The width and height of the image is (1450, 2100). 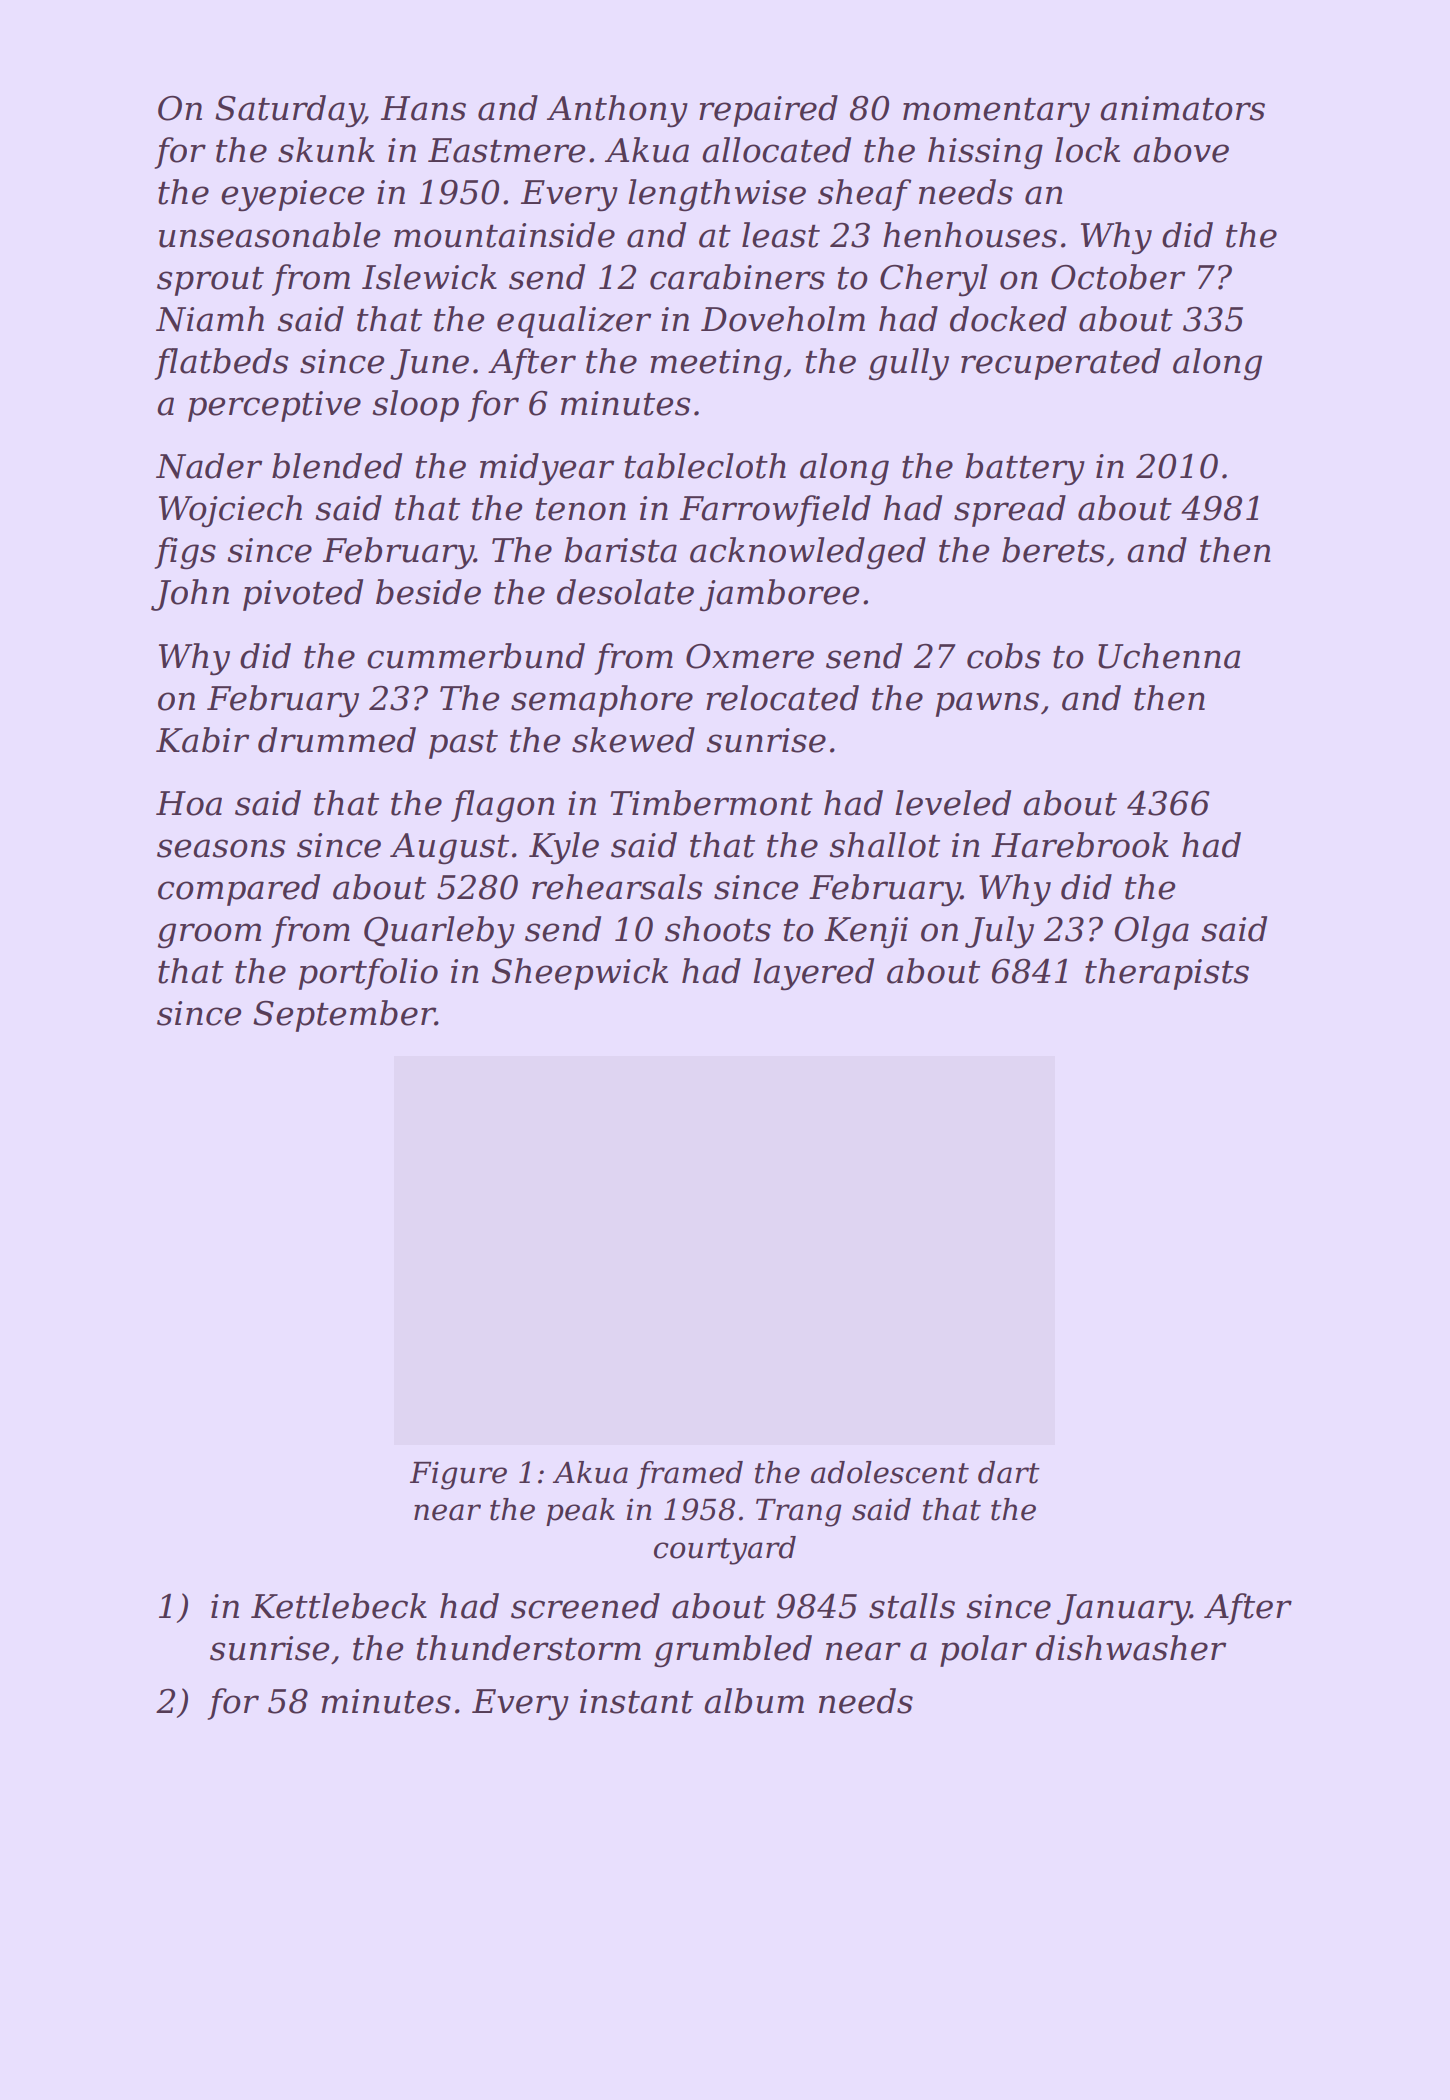 I want to click on Kettlebeck, so click(x=339, y=1606).
